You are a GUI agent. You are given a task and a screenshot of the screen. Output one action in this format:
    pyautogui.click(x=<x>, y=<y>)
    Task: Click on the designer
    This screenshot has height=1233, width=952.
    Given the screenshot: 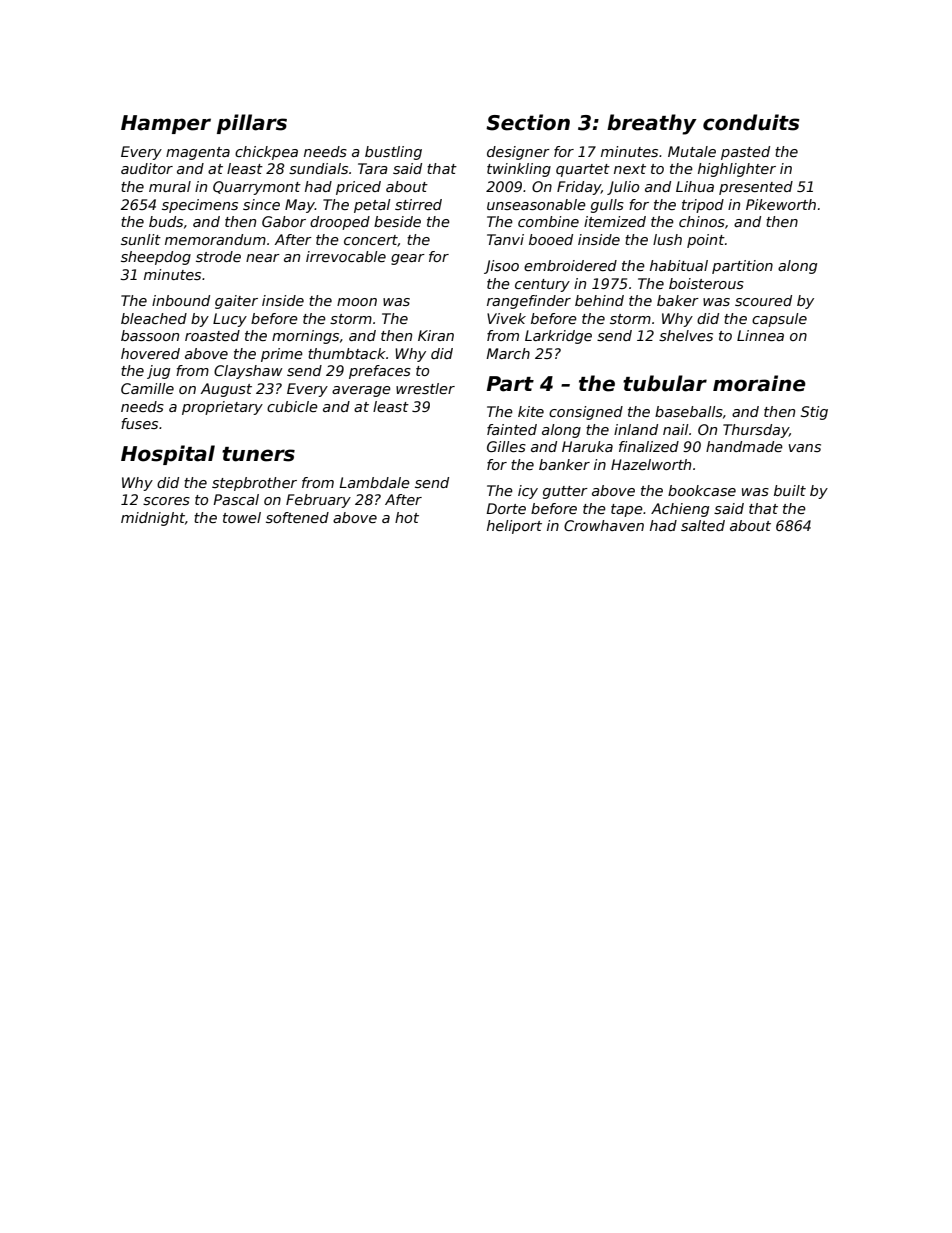 What is the action you would take?
    pyautogui.click(x=518, y=153)
